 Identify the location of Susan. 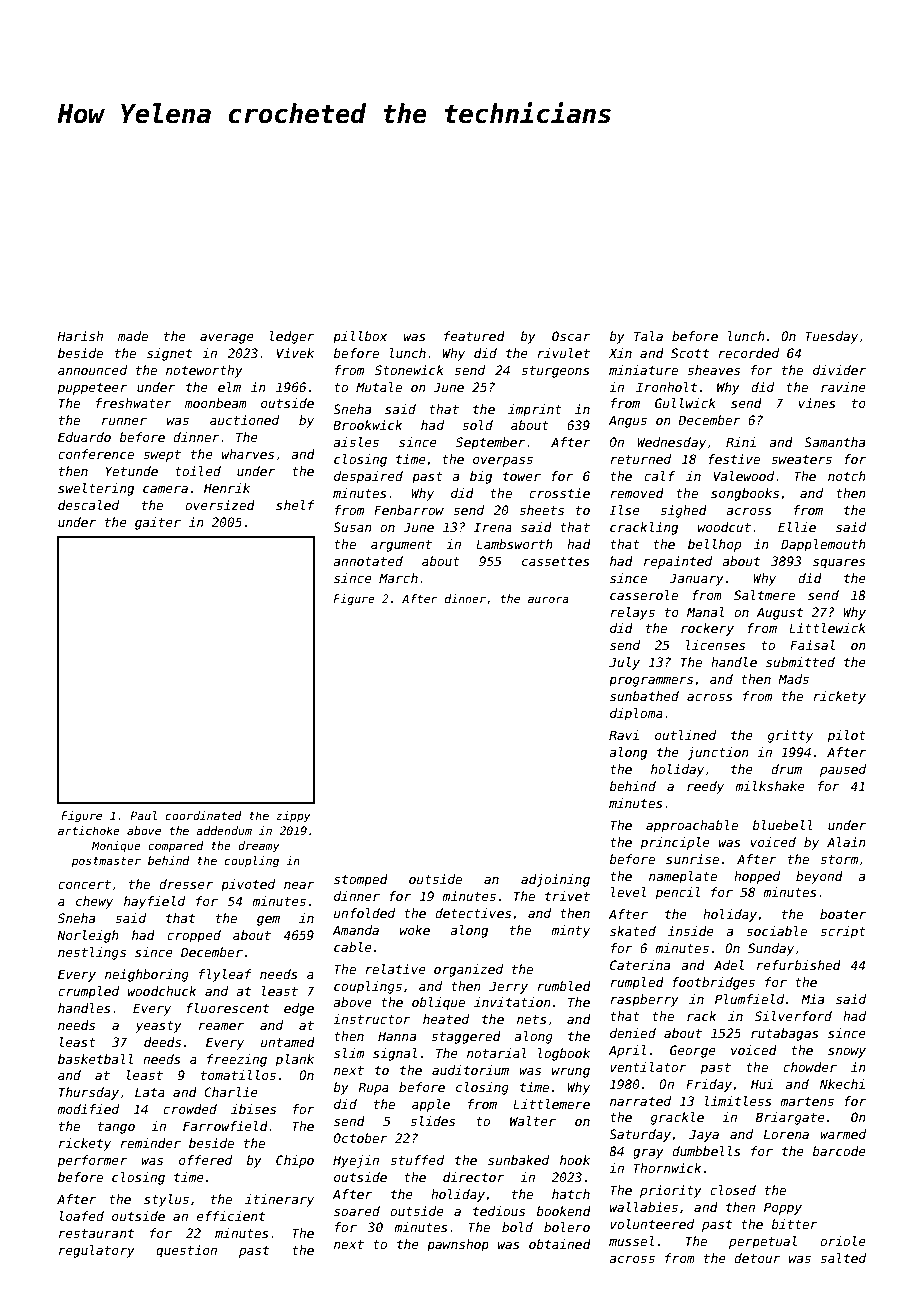
(352, 527).
